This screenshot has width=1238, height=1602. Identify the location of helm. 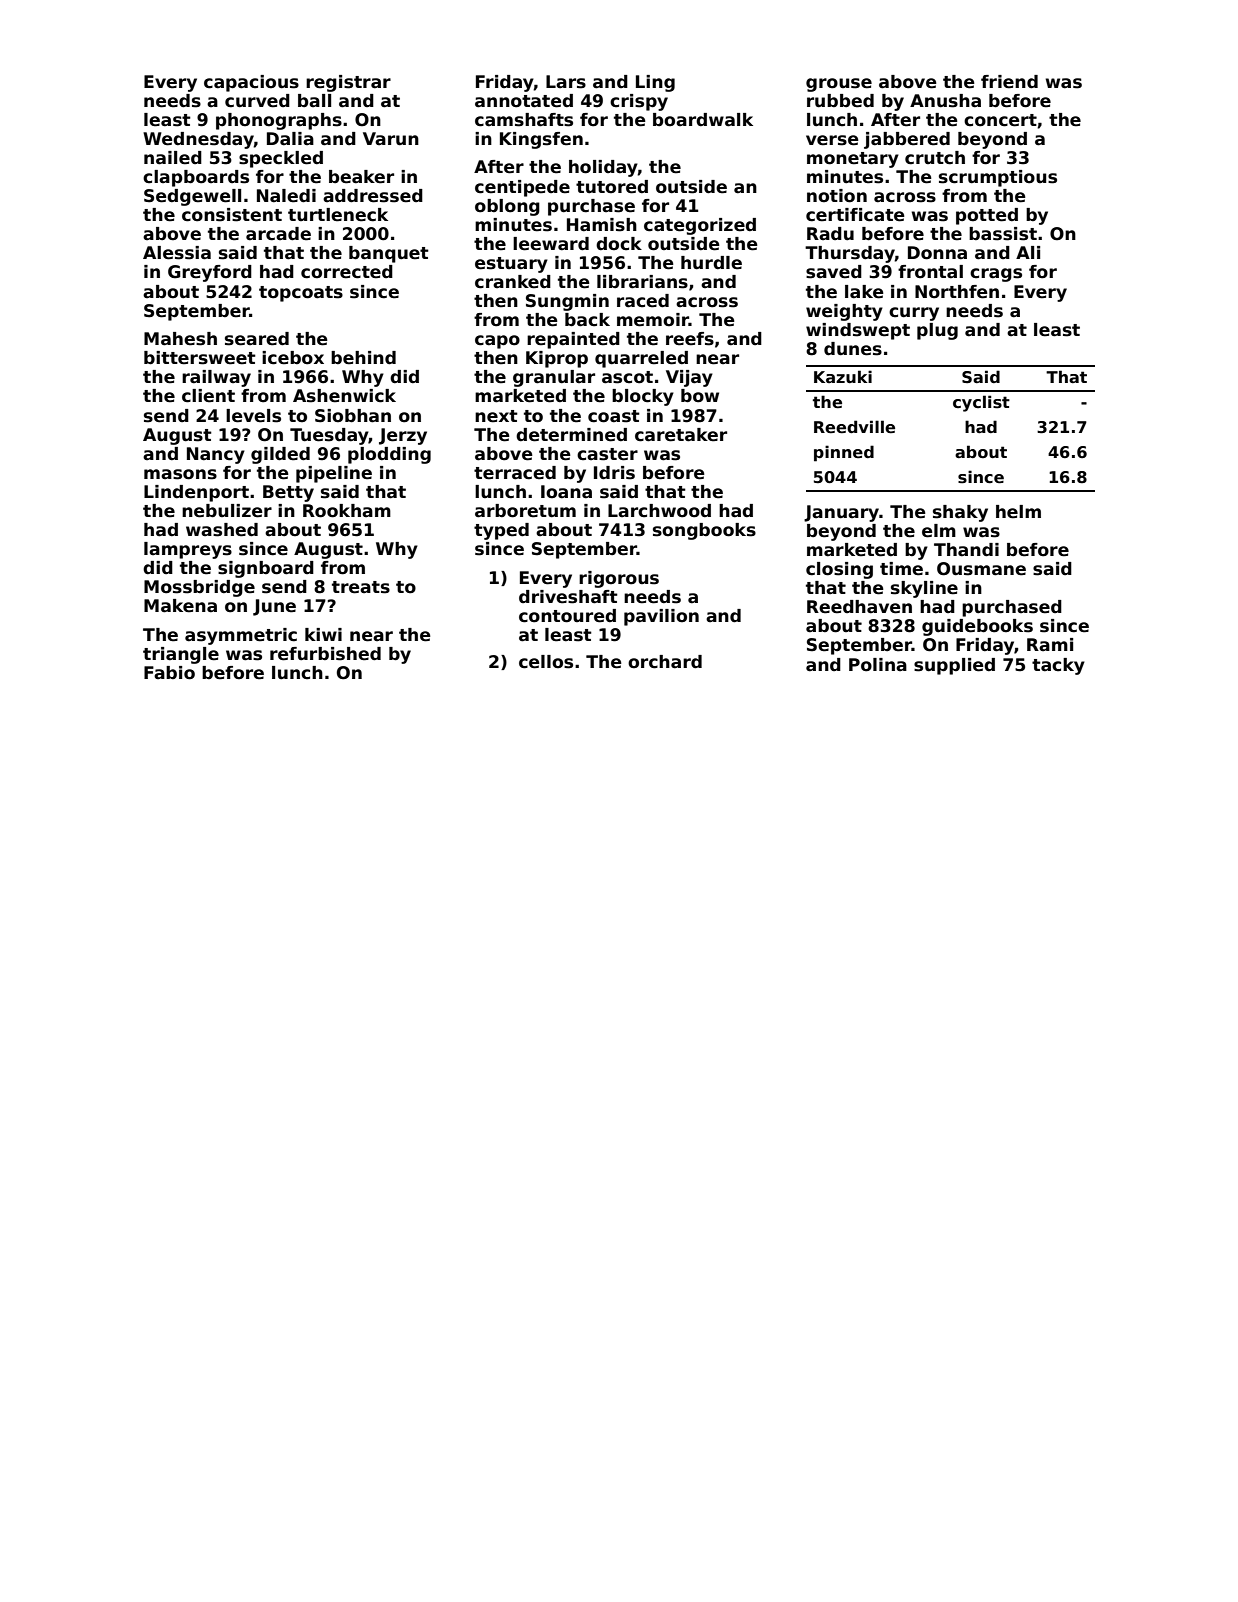
(1018, 512).
